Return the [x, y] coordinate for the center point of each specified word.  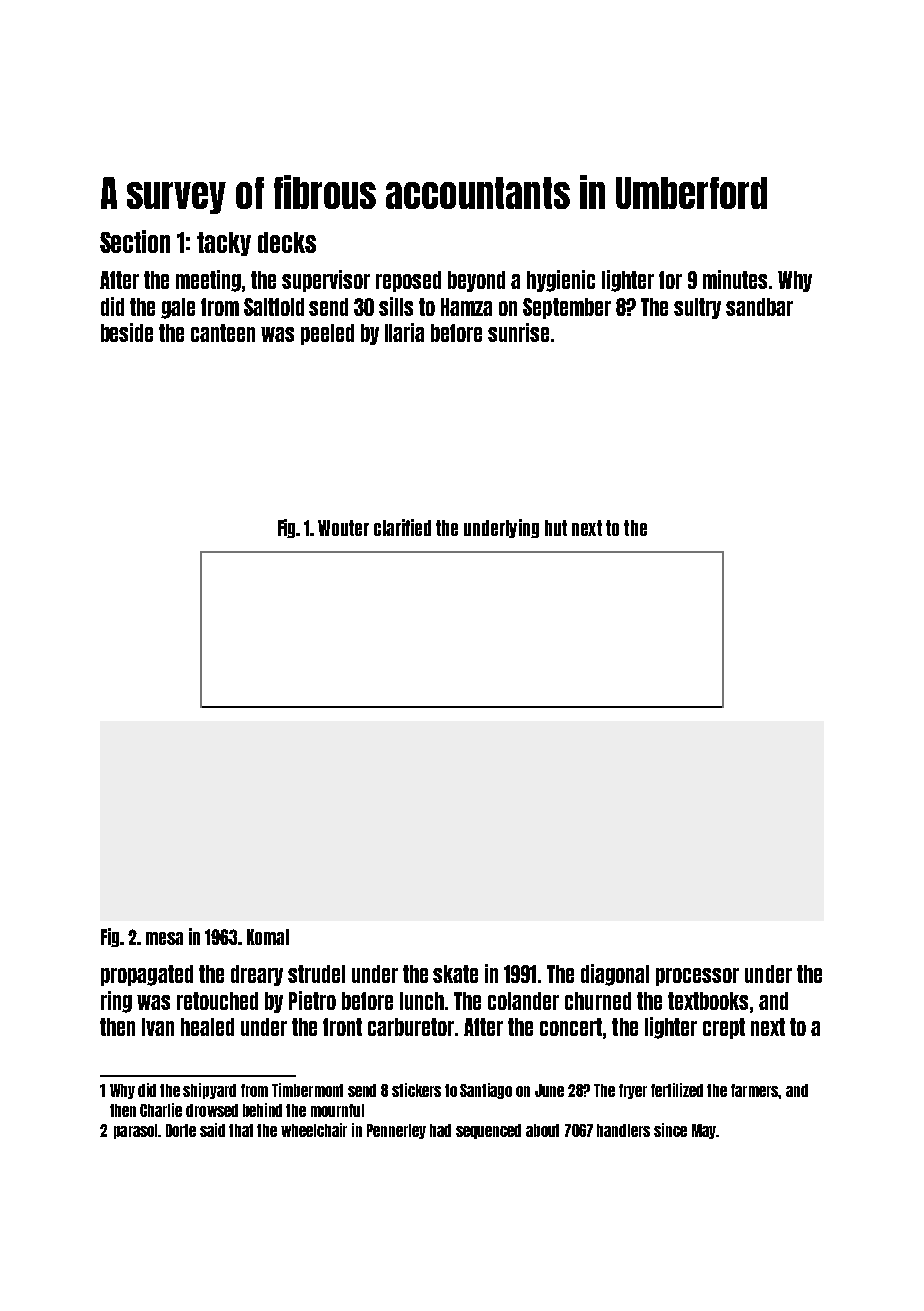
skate [455, 974]
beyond [476, 281]
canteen [223, 333]
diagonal [615, 975]
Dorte [181, 1130]
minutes [735, 279]
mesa [164, 938]
